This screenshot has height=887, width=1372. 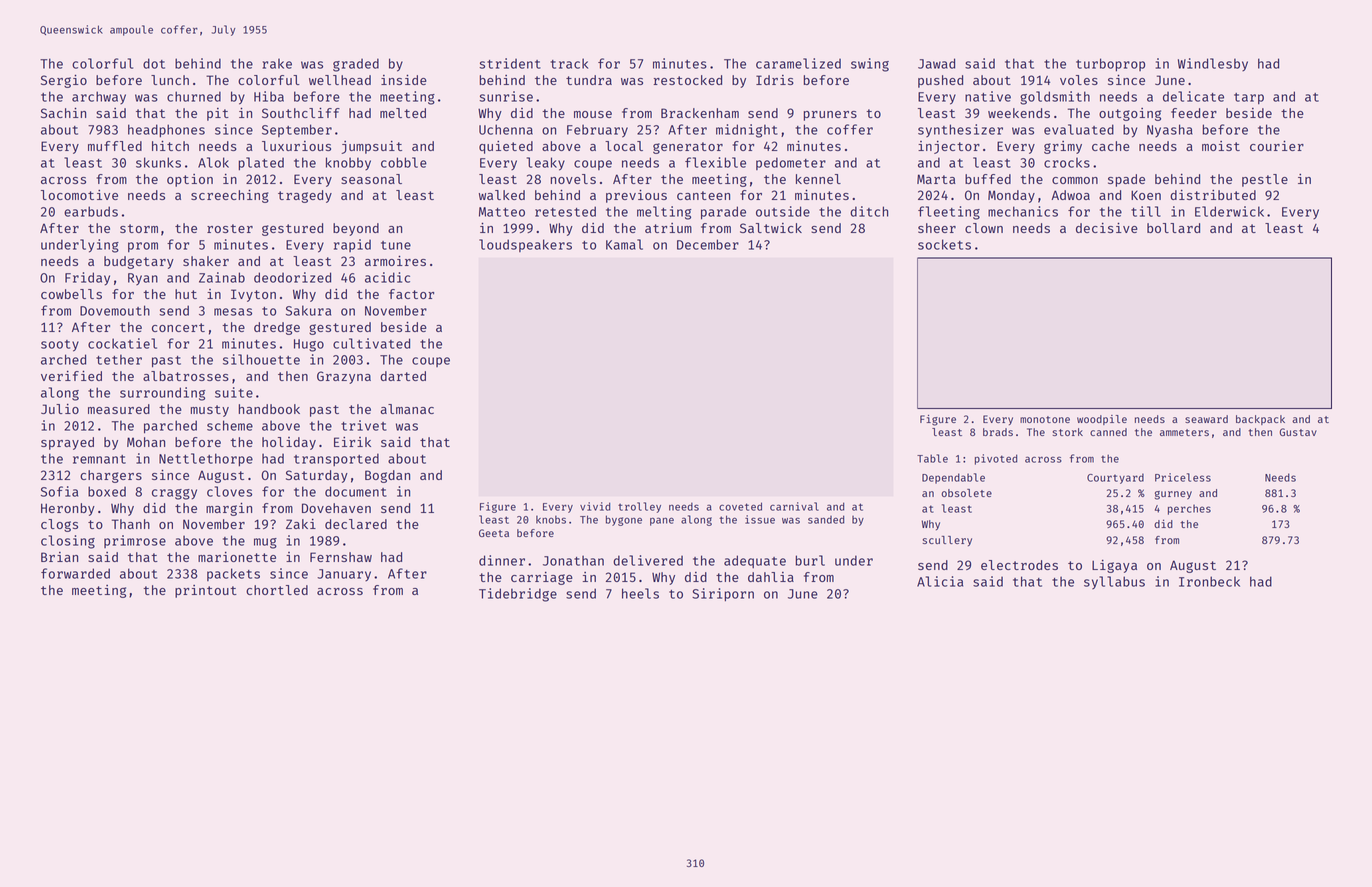 I want to click on Sachin, so click(x=63, y=113).
